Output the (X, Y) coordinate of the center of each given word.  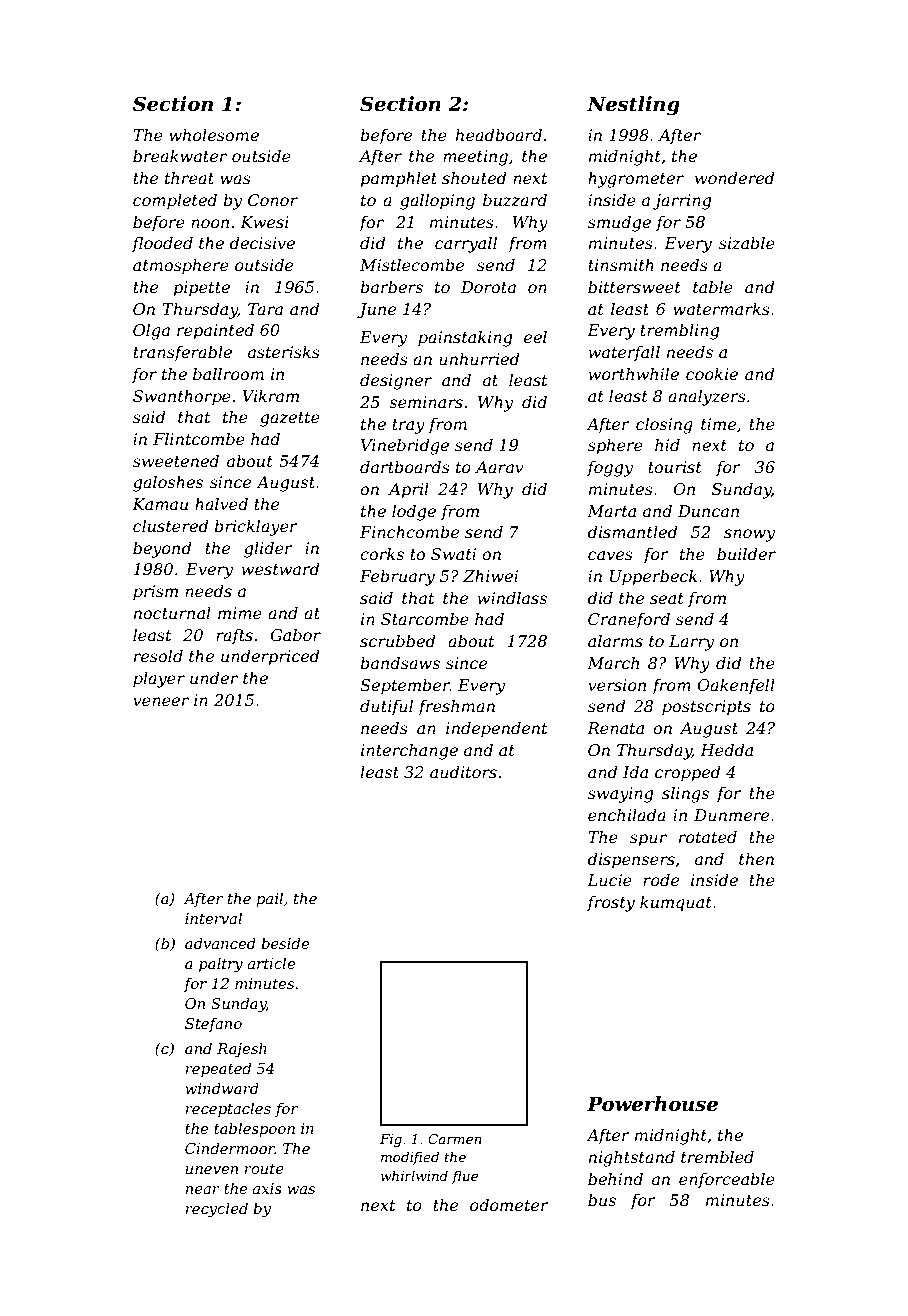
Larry (691, 643)
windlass (512, 597)
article (271, 963)
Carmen (455, 1139)
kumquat (676, 903)
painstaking (465, 338)
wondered (735, 177)
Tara (265, 309)
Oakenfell (736, 686)
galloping (437, 201)
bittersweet (634, 286)
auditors (463, 771)
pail (269, 899)
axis (267, 1188)
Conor (273, 200)
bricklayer (256, 527)
